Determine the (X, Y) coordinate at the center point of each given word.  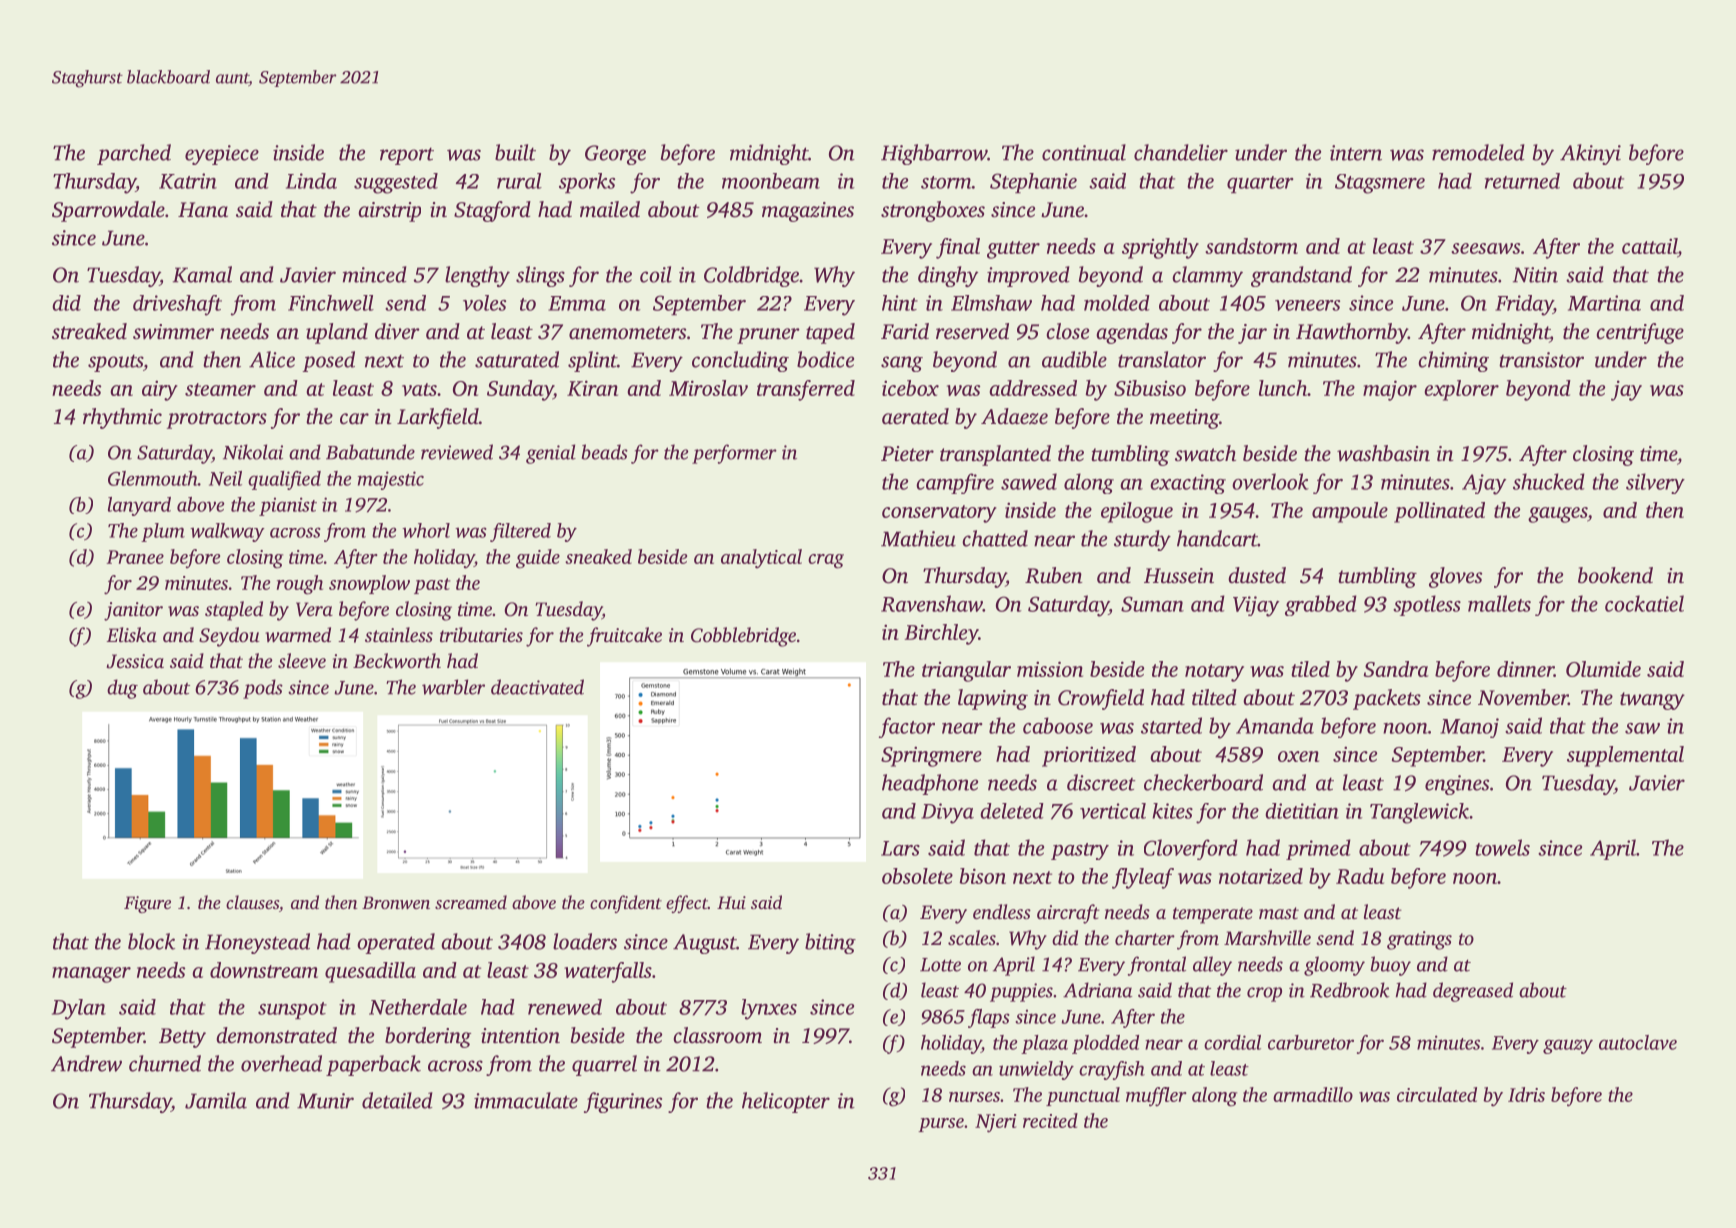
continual (1084, 152)
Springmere (931, 756)
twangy (1652, 701)
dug (122, 689)
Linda (311, 181)
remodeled (1478, 152)
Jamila (216, 1100)
